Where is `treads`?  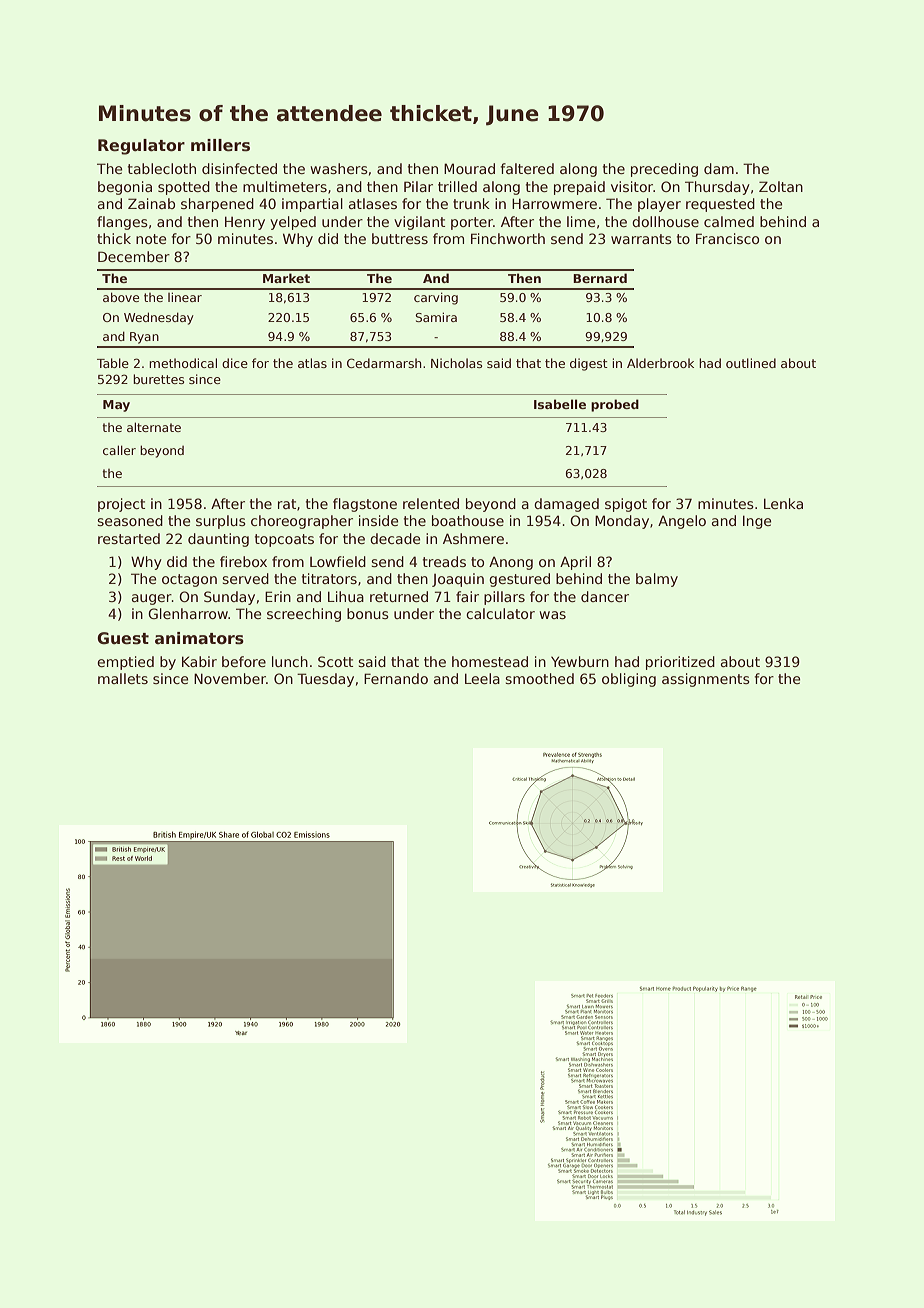
treads is located at coordinates (444, 561).
